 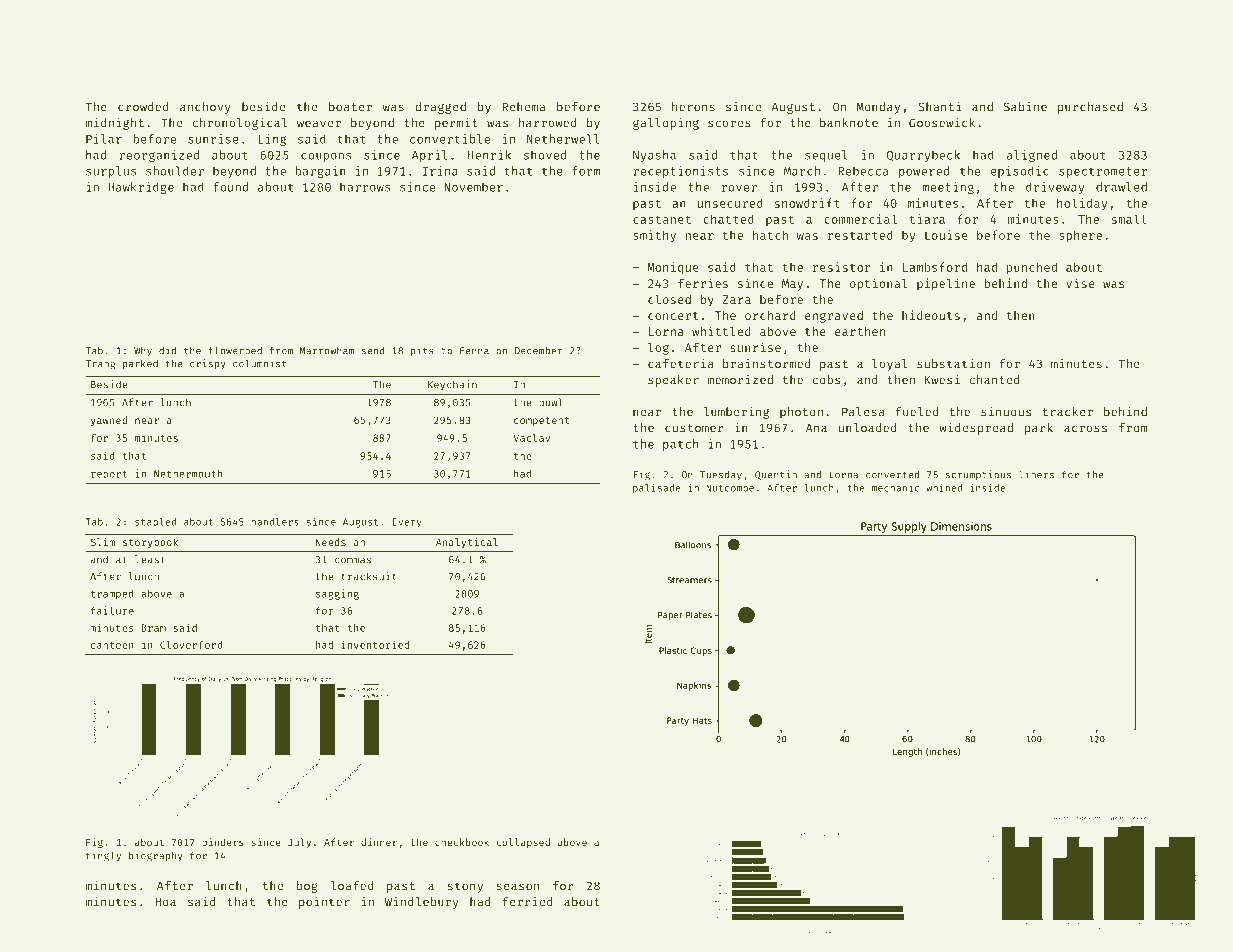 I want to click on tiara, so click(x=927, y=219).
